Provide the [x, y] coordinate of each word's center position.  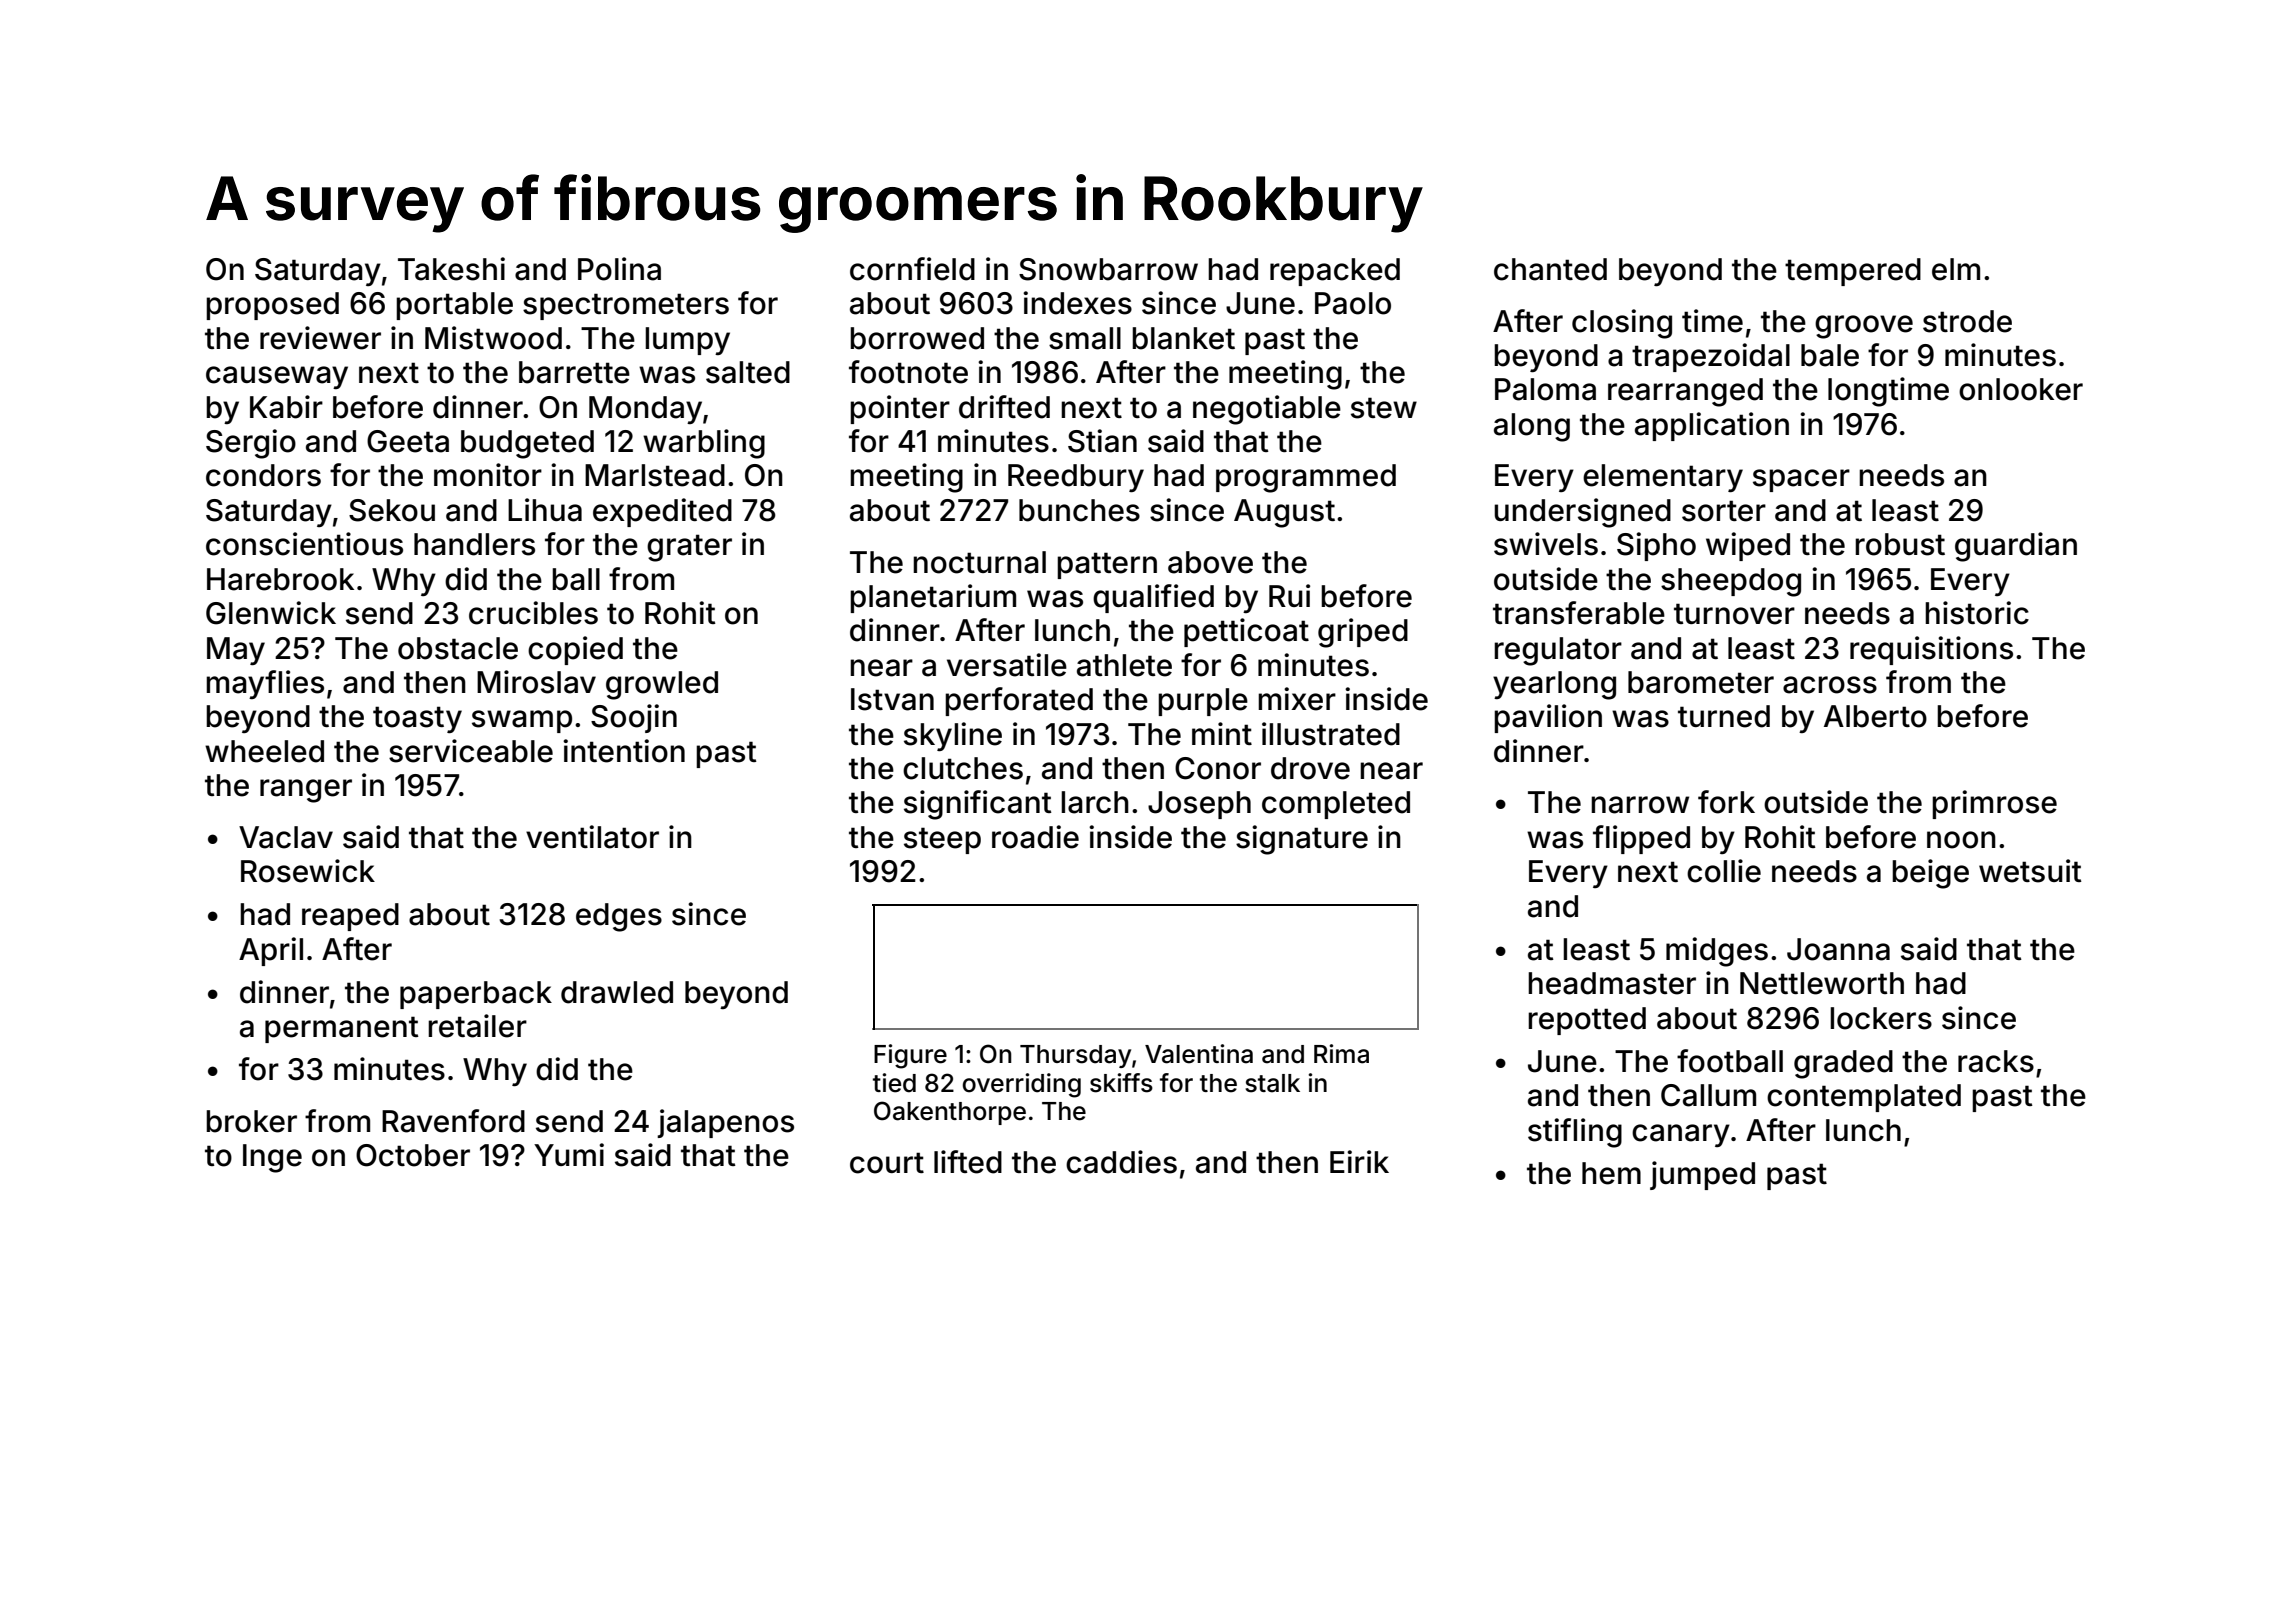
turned [1724, 716]
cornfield [912, 269]
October [413, 1155]
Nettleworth [1822, 983]
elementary [1663, 478]
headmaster [1612, 983]
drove [1310, 768]
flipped [1641, 839]
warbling [704, 444]
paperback [476, 995]
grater [689, 548]
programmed [1306, 478]
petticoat [1246, 632]
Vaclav [286, 837]
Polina [619, 269]
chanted [1550, 269]
